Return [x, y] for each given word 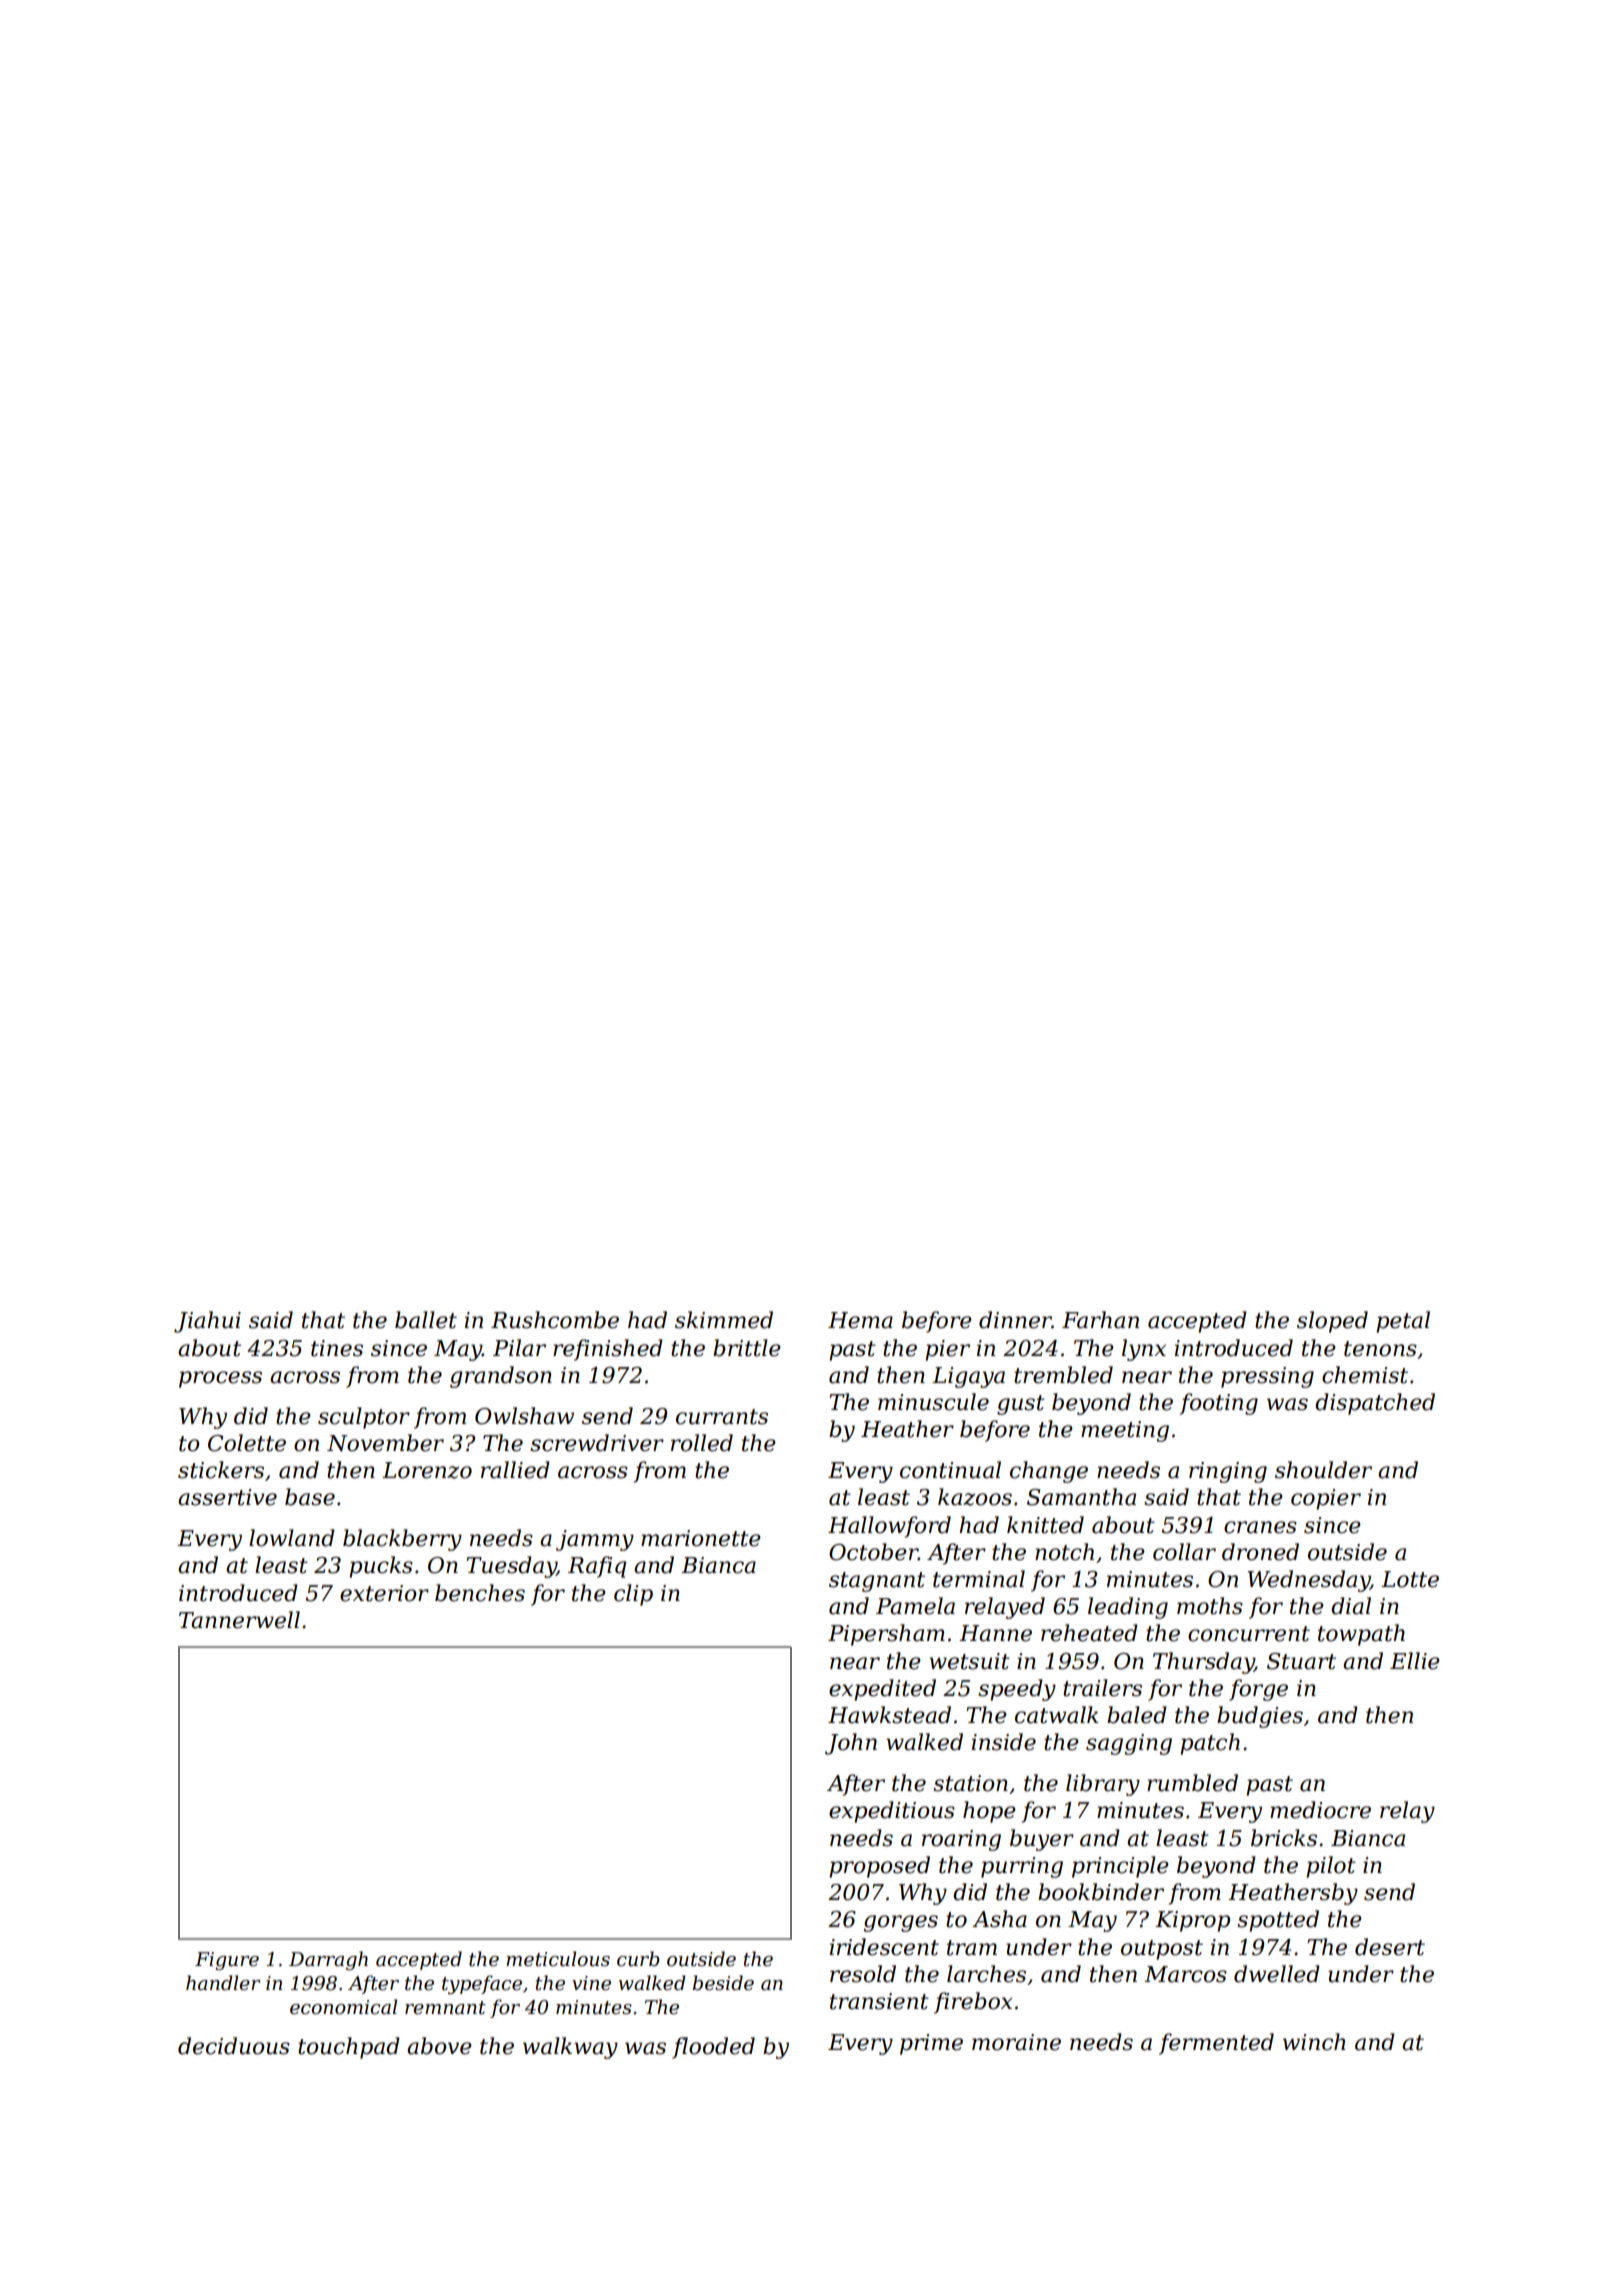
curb [638, 1959]
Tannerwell [239, 1620]
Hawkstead [889, 1715]
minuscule [933, 1402]
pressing [1267, 1377]
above [439, 2046]
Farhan [1100, 1320]
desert [1390, 1947]
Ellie [1415, 1661]
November [385, 1443]
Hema [860, 1320]
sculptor [364, 1418]
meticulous [558, 1959]
